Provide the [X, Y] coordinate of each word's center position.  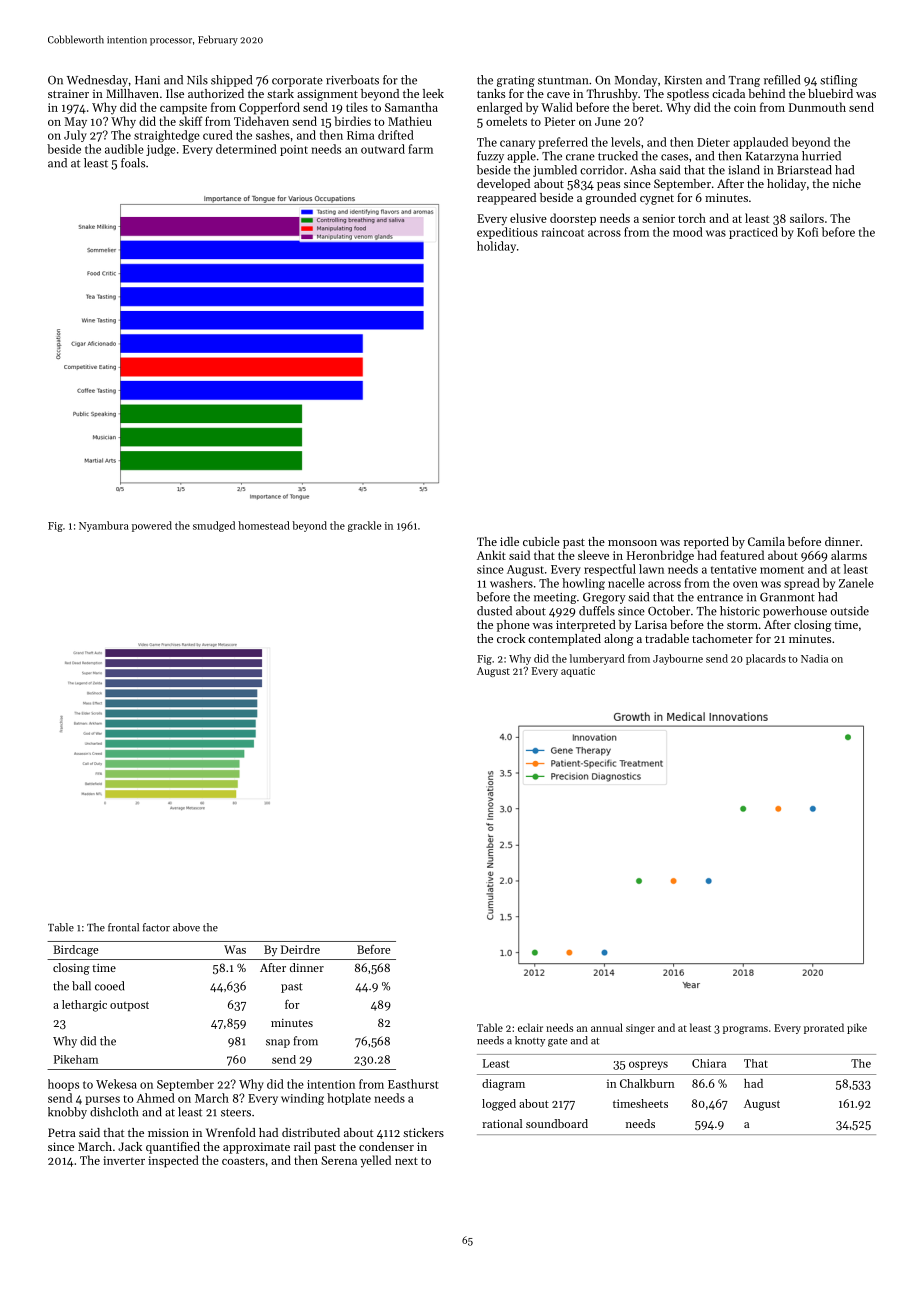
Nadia [814, 658]
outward [383, 149]
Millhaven [132, 93]
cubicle [541, 541]
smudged [214, 526]
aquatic [578, 672]
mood [688, 232]
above [186, 927]
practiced [753, 233]
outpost [129, 1006]
